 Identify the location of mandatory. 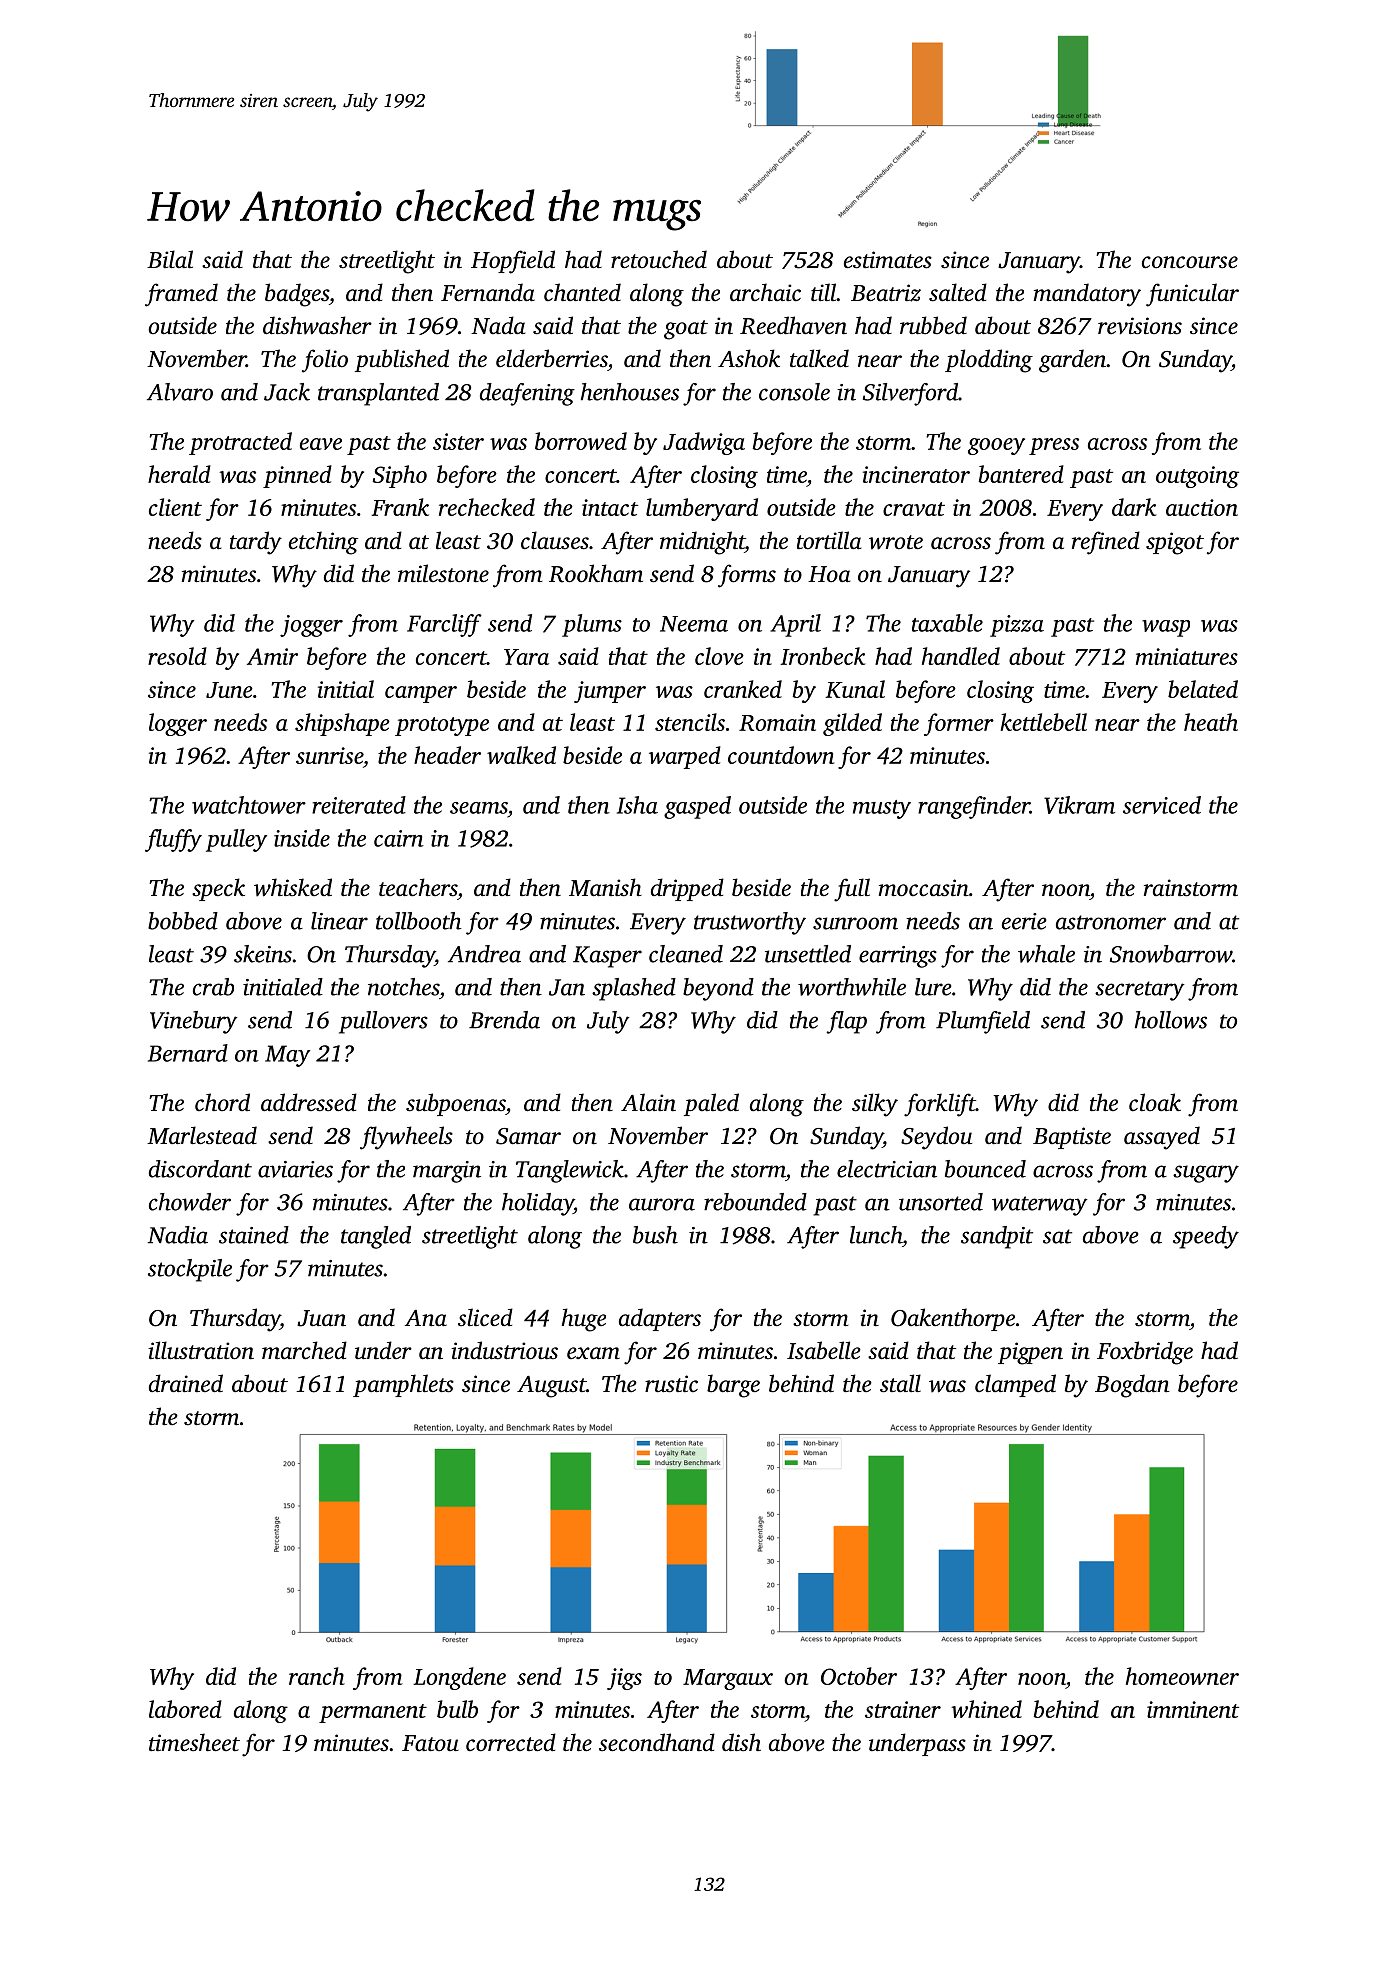
(1087, 295).
